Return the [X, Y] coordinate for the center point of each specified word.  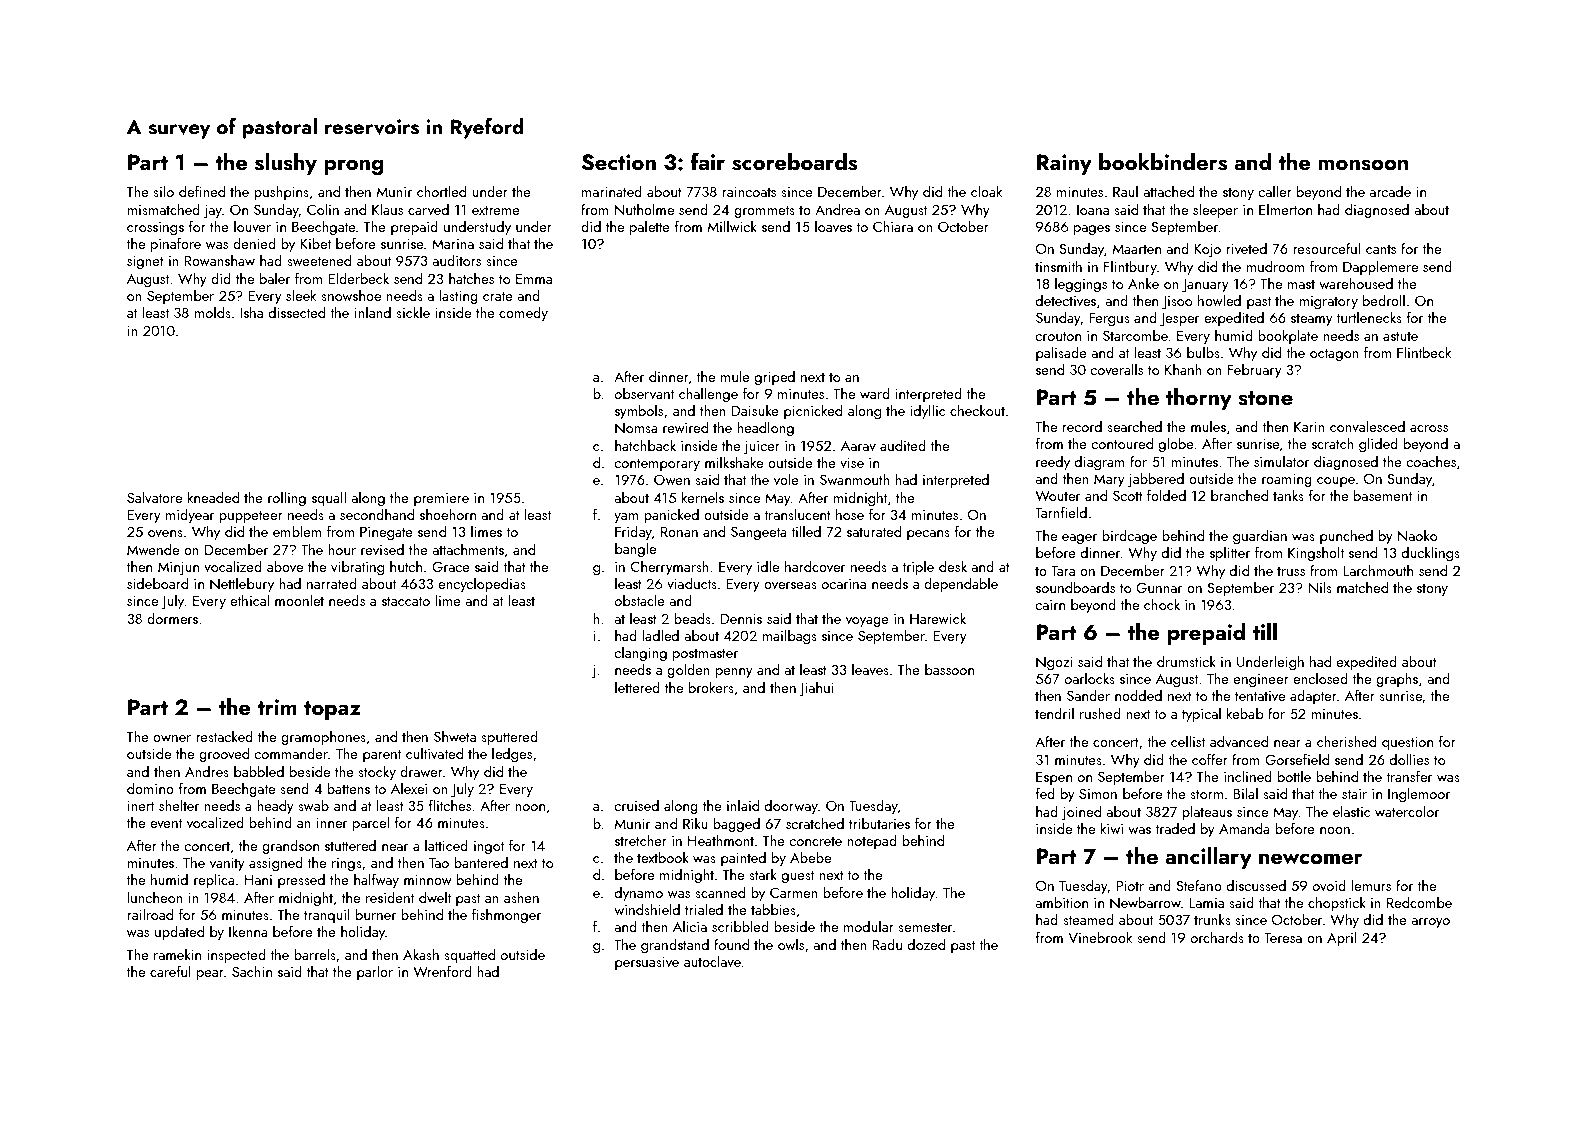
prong [353, 167]
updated [179, 932]
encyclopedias [482, 584]
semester [925, 927]
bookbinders [1163, 162]
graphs [1397, 679]
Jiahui [816, 688]
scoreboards [794, 162]
